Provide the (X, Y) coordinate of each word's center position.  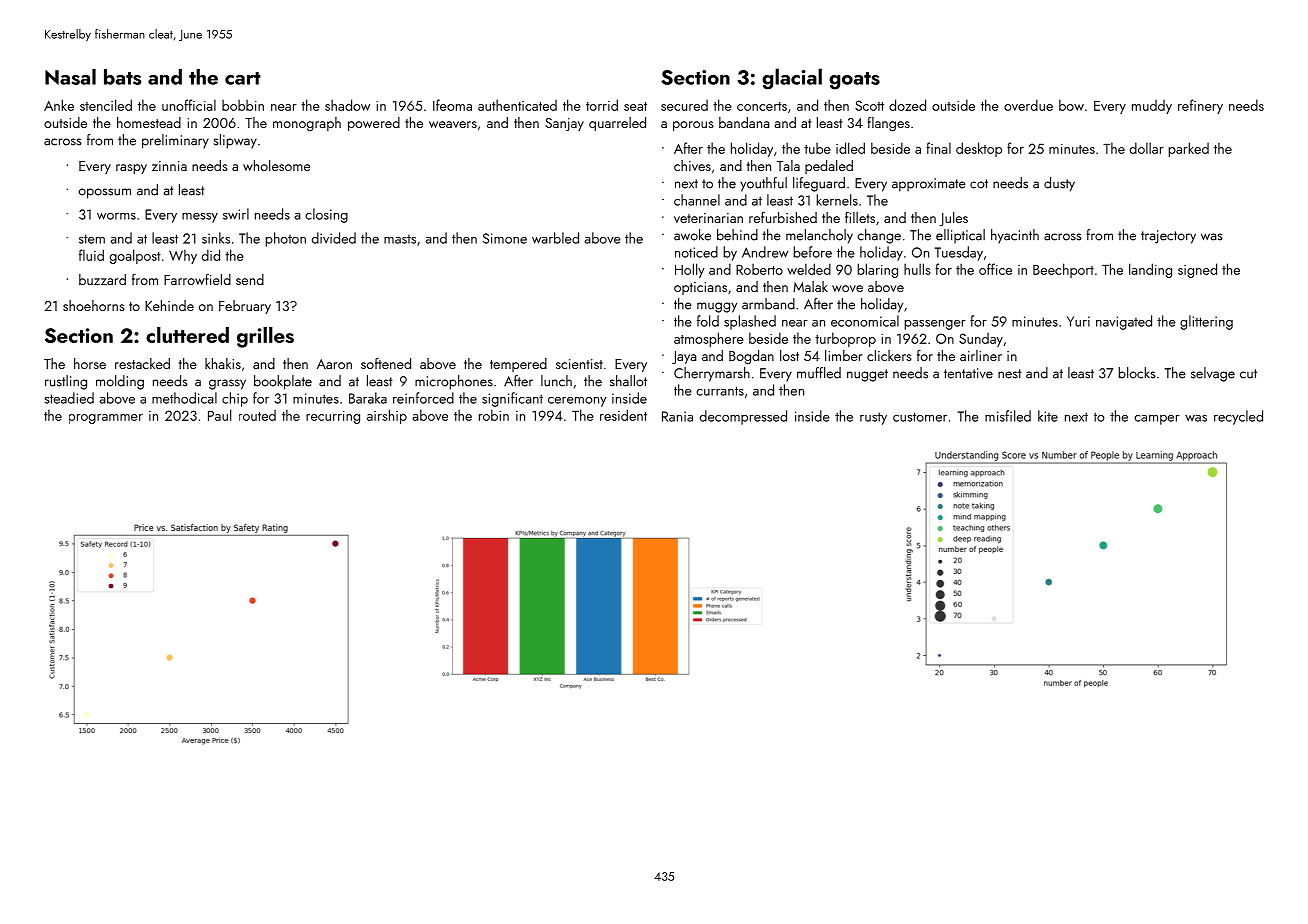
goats (854, 81)
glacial (792, 79)
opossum (105, 193)
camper (1157, 420)
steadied (69, 398)
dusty (1059, 184)
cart (243, 78)
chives (692, 165)
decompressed (743, 417)
